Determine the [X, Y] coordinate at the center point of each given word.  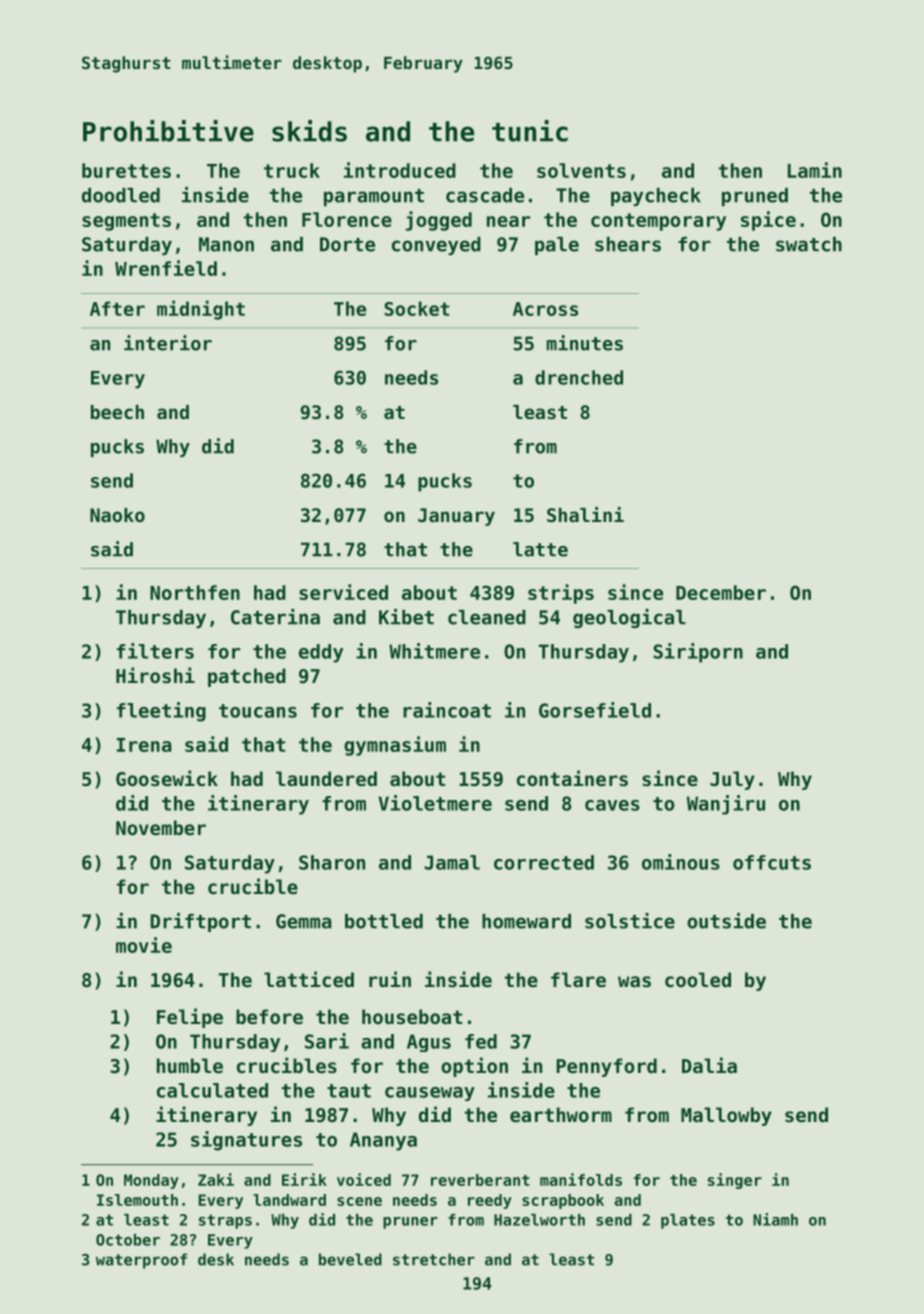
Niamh [775, 1219]
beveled [350, 1259]
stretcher [434, 1259]
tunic [530, 131]
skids [309, 131]
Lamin [815, 170]
